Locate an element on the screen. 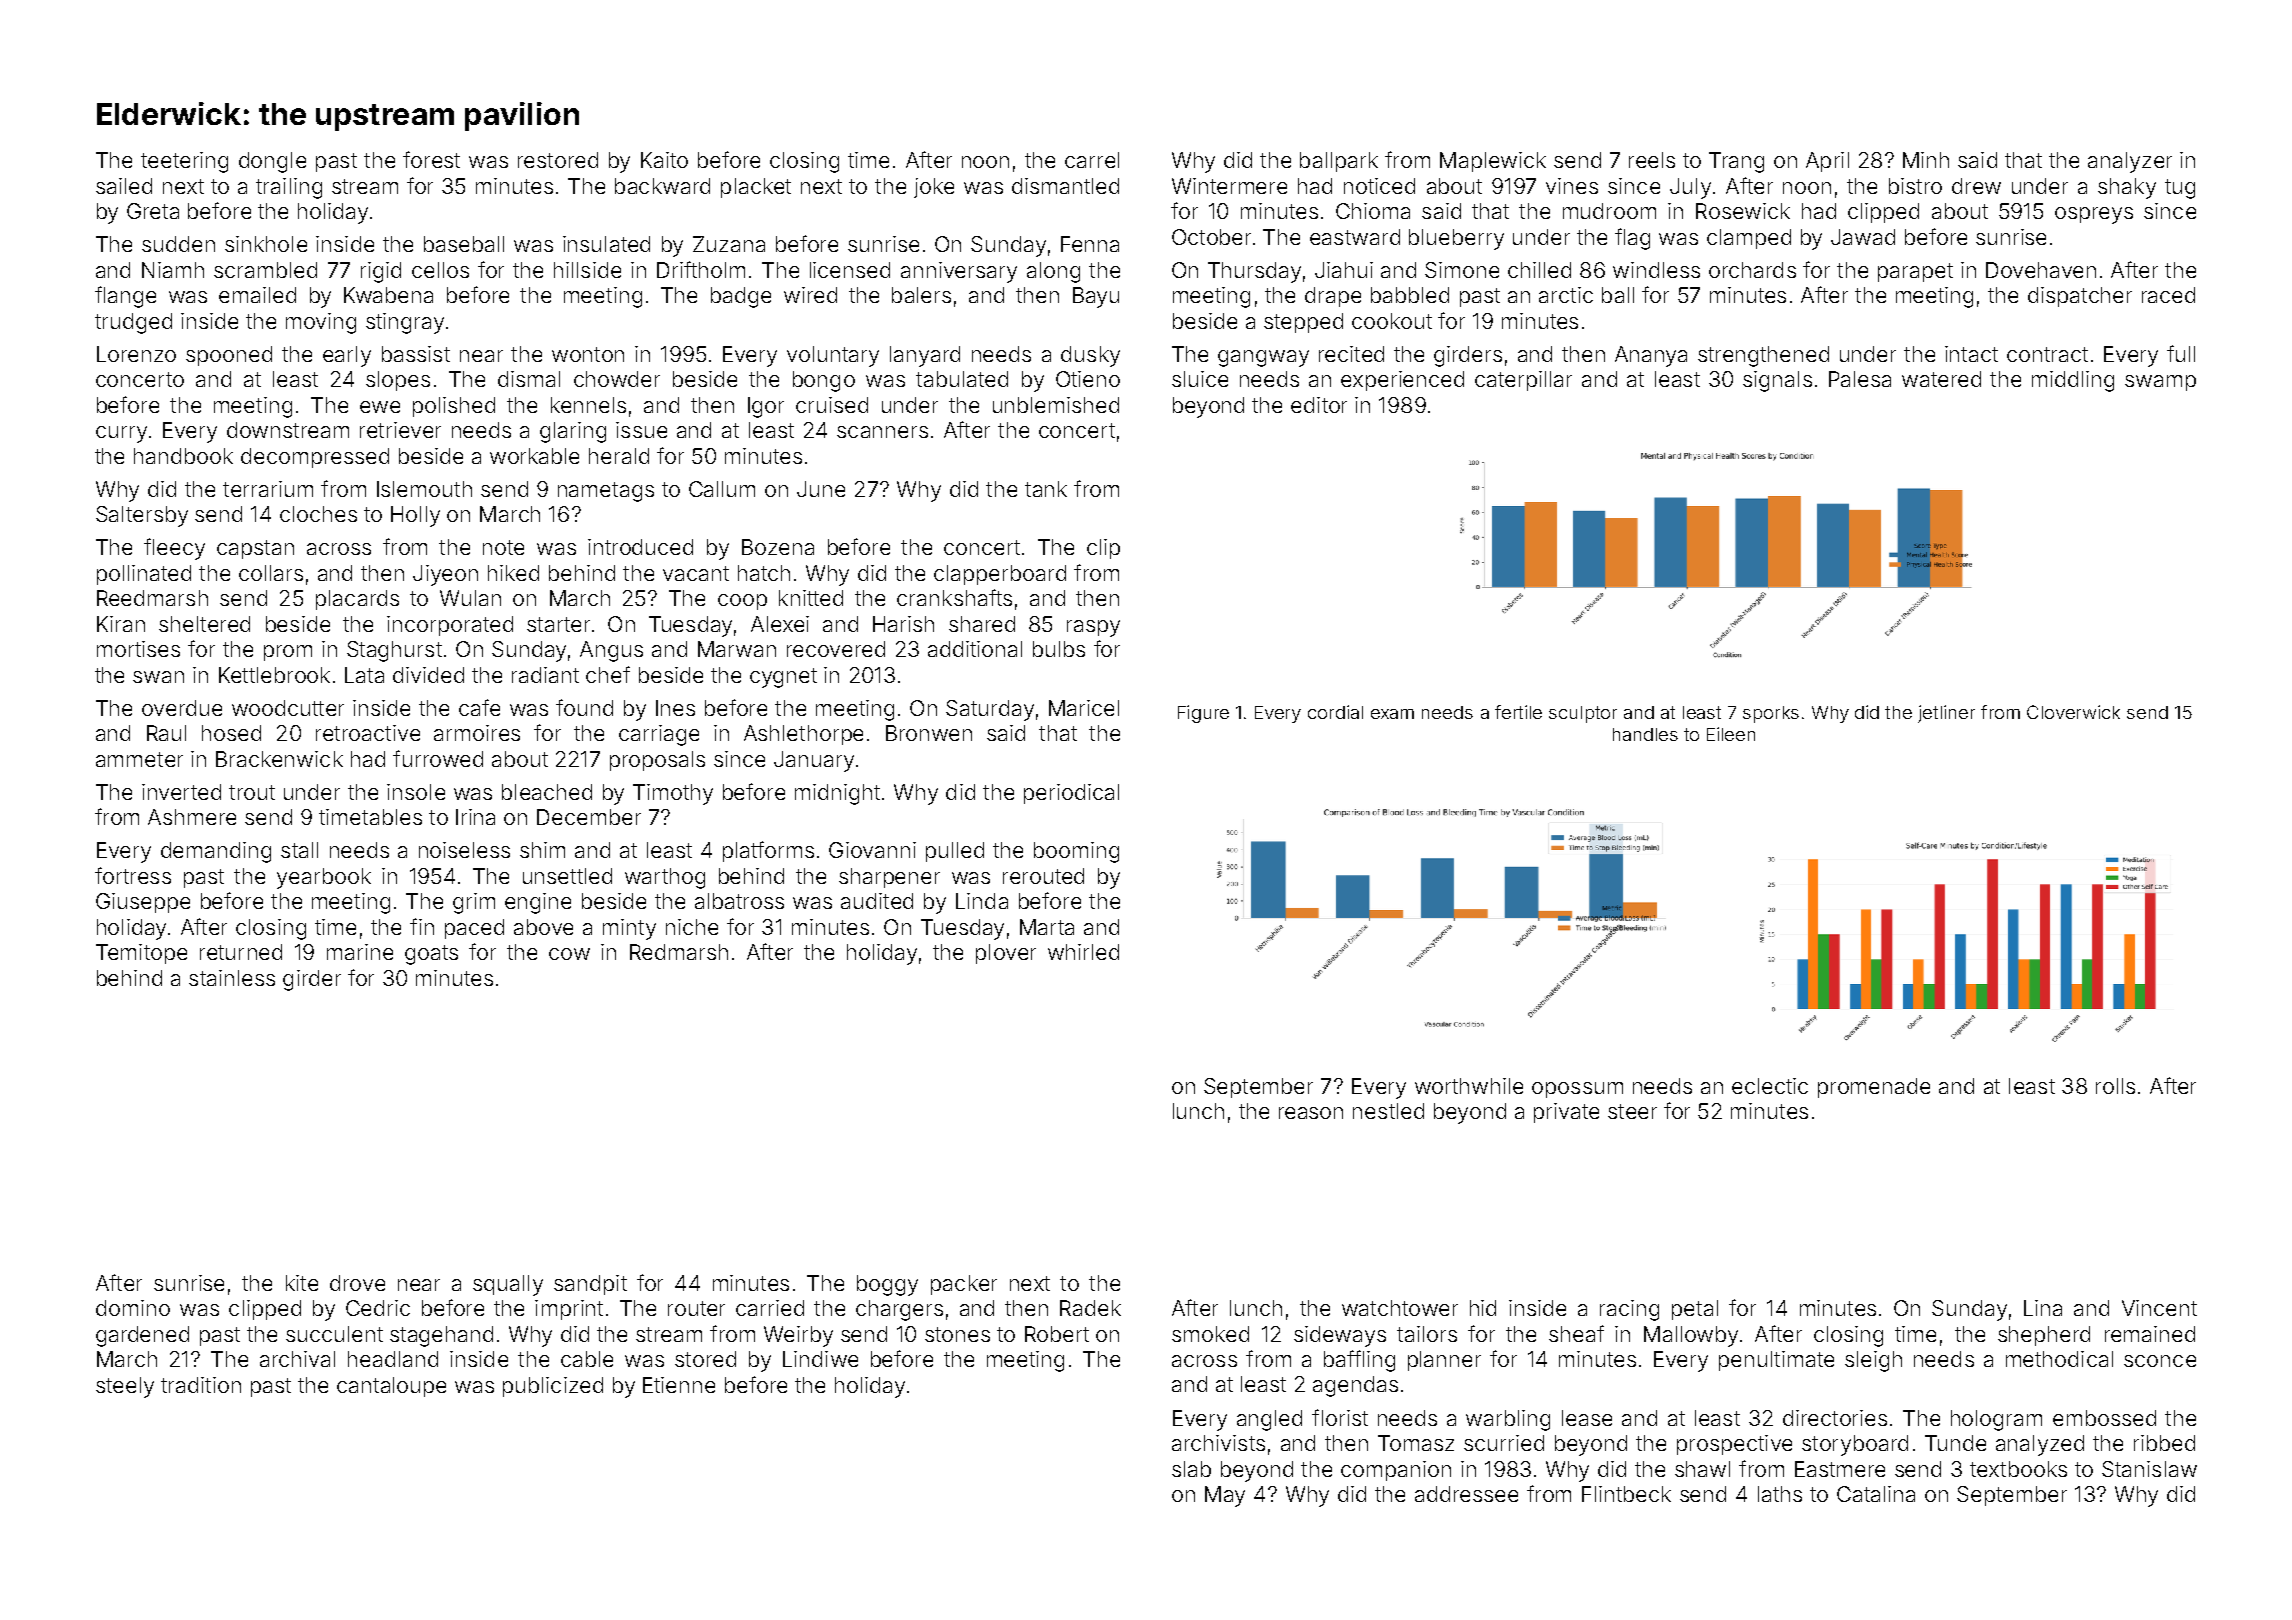  watered is located at coordinates (1941, 379).
